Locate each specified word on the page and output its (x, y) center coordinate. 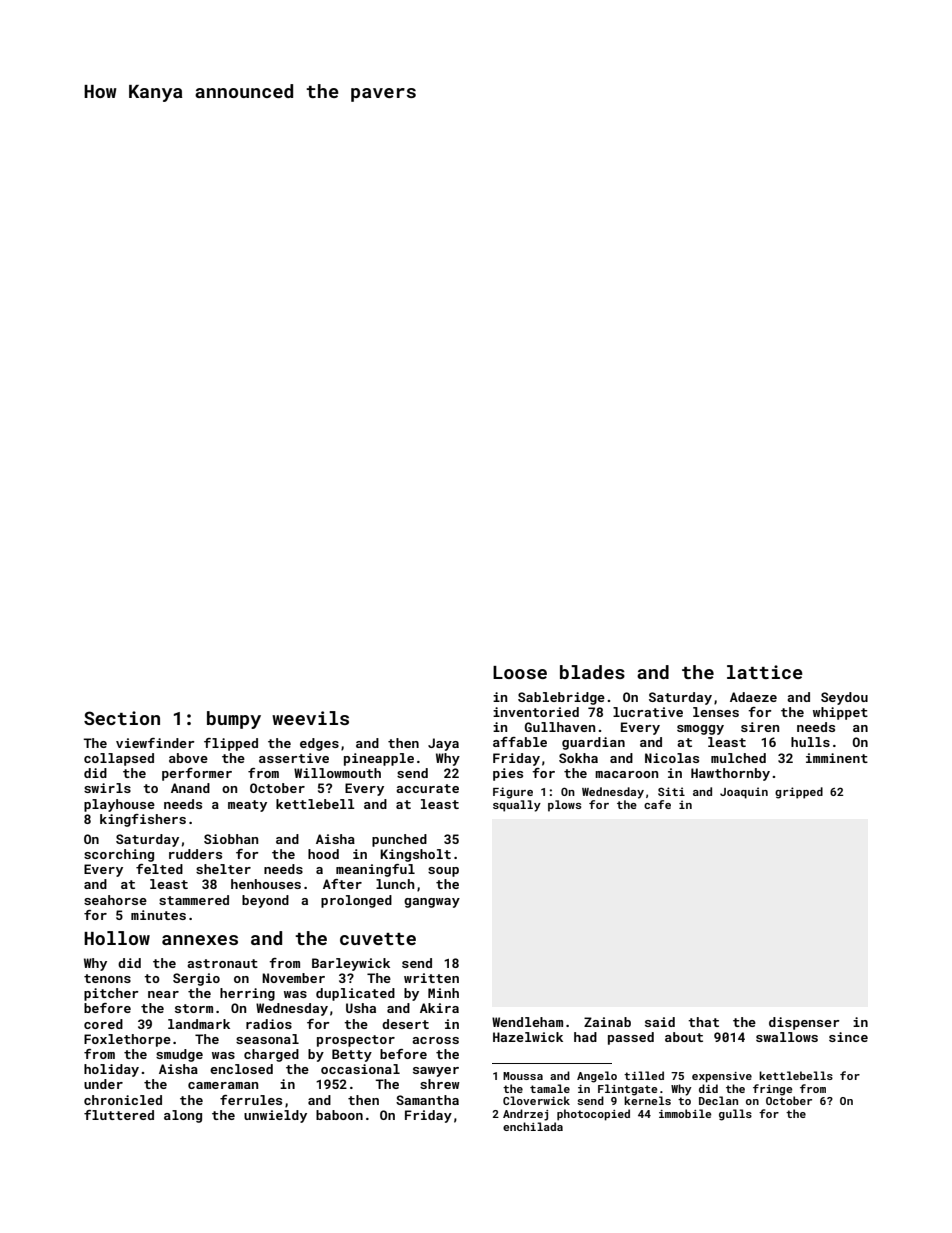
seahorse (115, 900)
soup (443, 872)
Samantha (427, 1100)
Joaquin (744, 793)
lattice (765, 672)
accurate (427, 788)
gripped (799, 793)
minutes (158, 915)
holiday (111, 1070)
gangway (432, 903)
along (183, 1116)
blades (592, 672)
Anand (190, 788)
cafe (657, 804)
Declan (718, 1100)
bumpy (234, 720)
